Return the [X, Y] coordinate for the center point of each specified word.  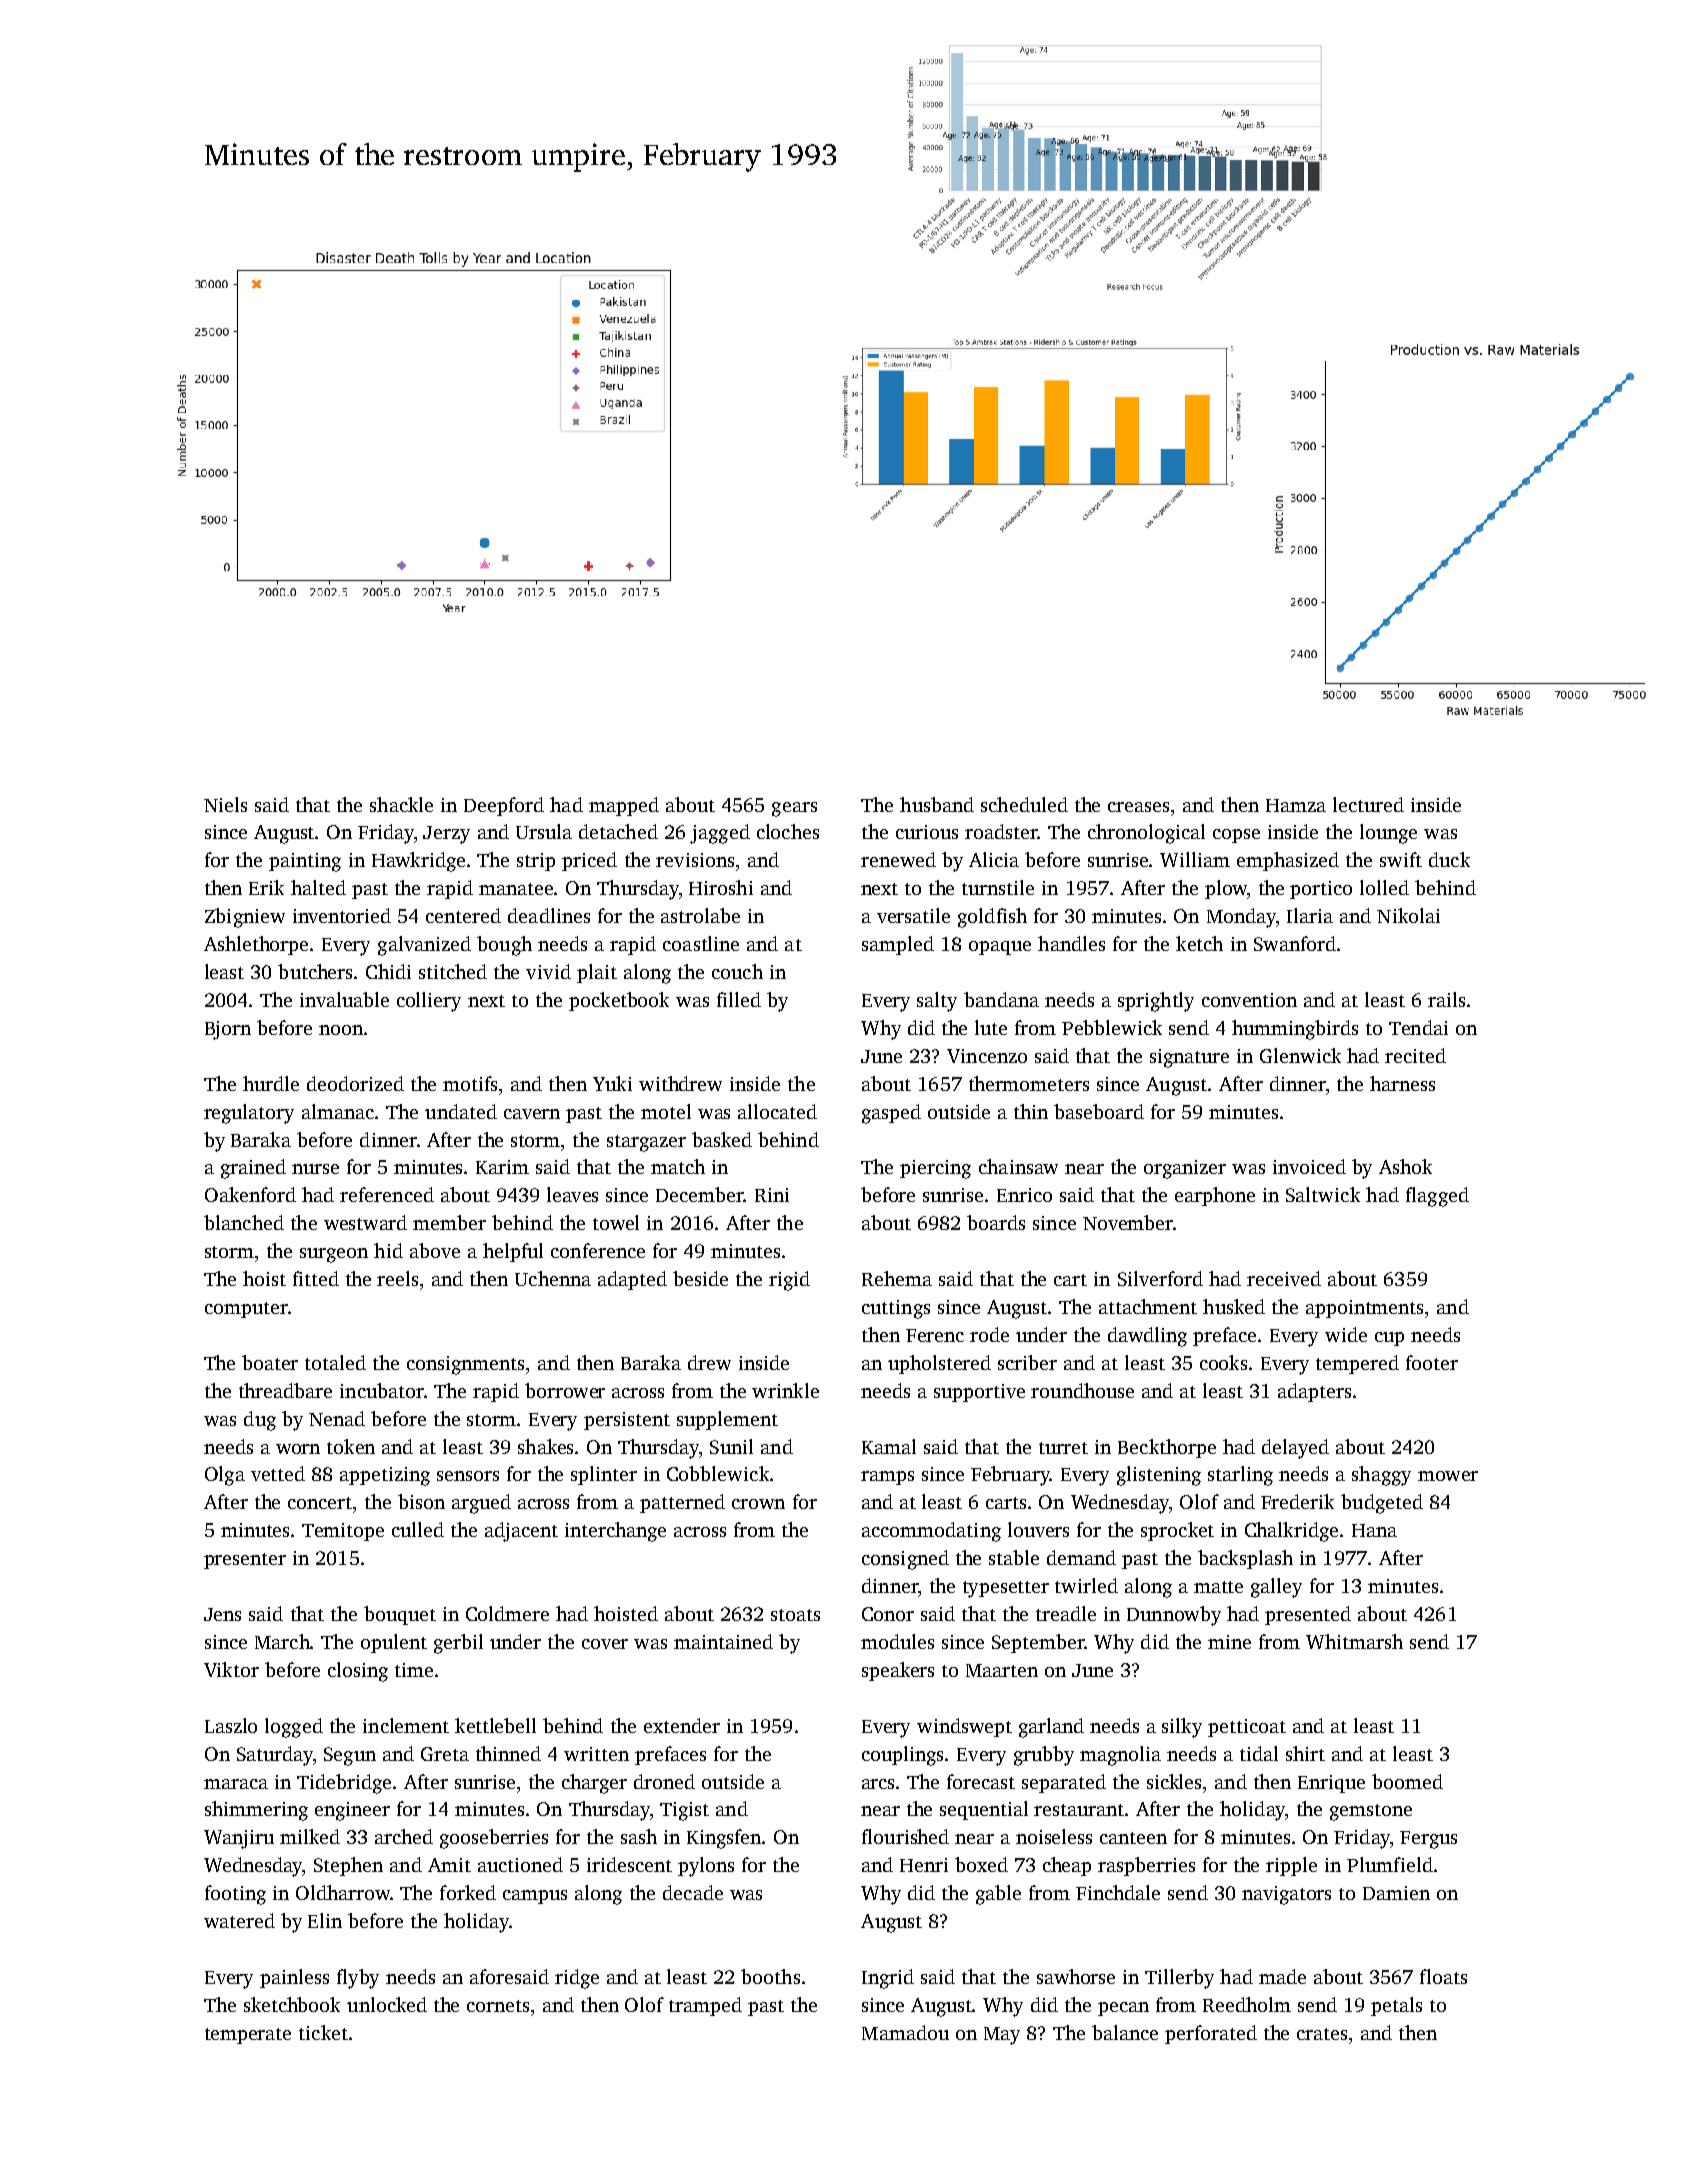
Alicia [994, 859]
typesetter [1006, 1589]
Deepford [504, 806]
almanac [338, 1111]
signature [1189, 1058]
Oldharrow [343, 1892]
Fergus [1428, 1840]
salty [937, 1002]
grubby [1044, 1756]
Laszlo [231, 1725]
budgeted [1382, 1504]
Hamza [1296, 805]
